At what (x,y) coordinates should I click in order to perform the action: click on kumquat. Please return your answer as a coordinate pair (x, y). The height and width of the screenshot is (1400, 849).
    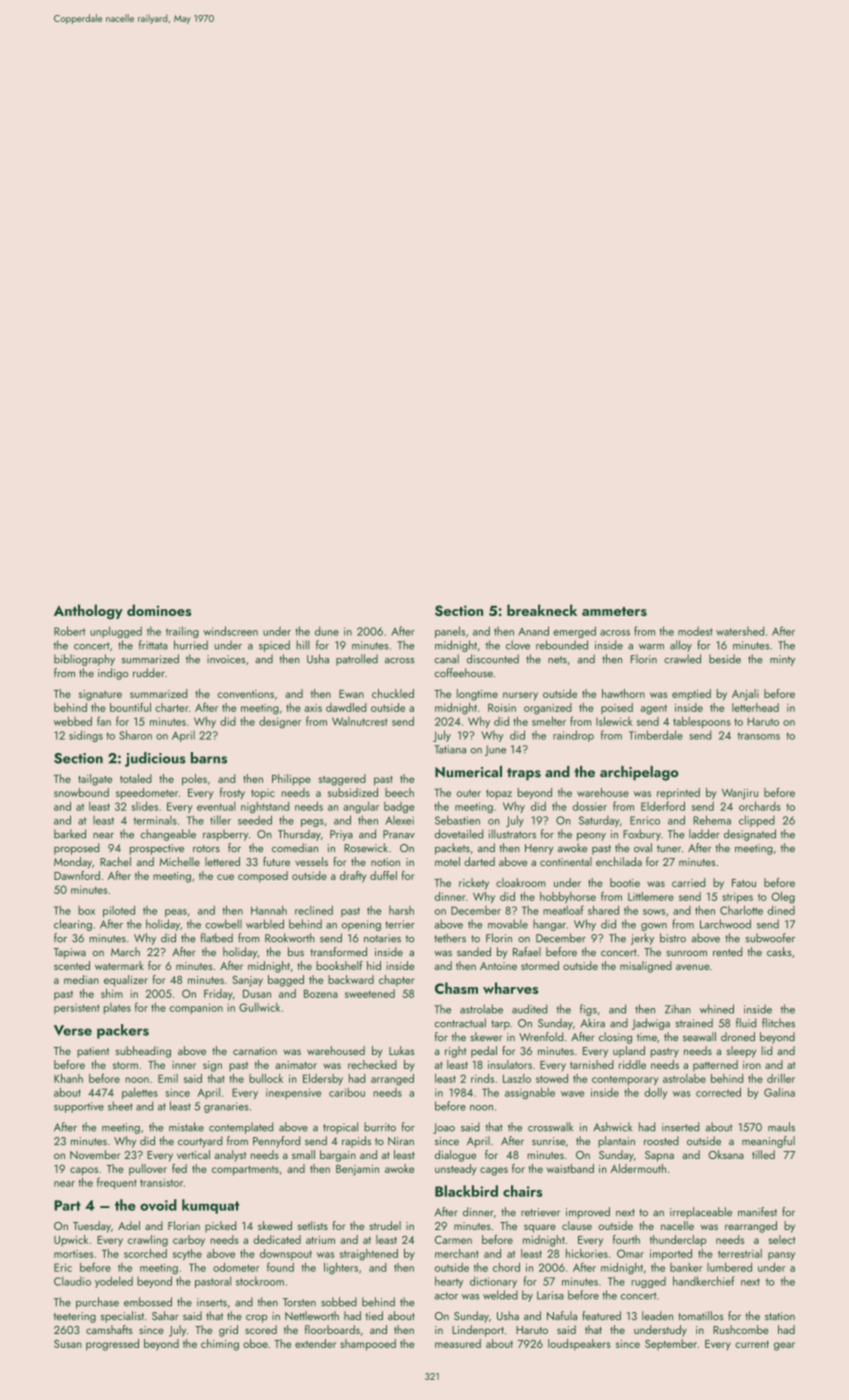
    Looking at the image, I should click on (211, 1206).
